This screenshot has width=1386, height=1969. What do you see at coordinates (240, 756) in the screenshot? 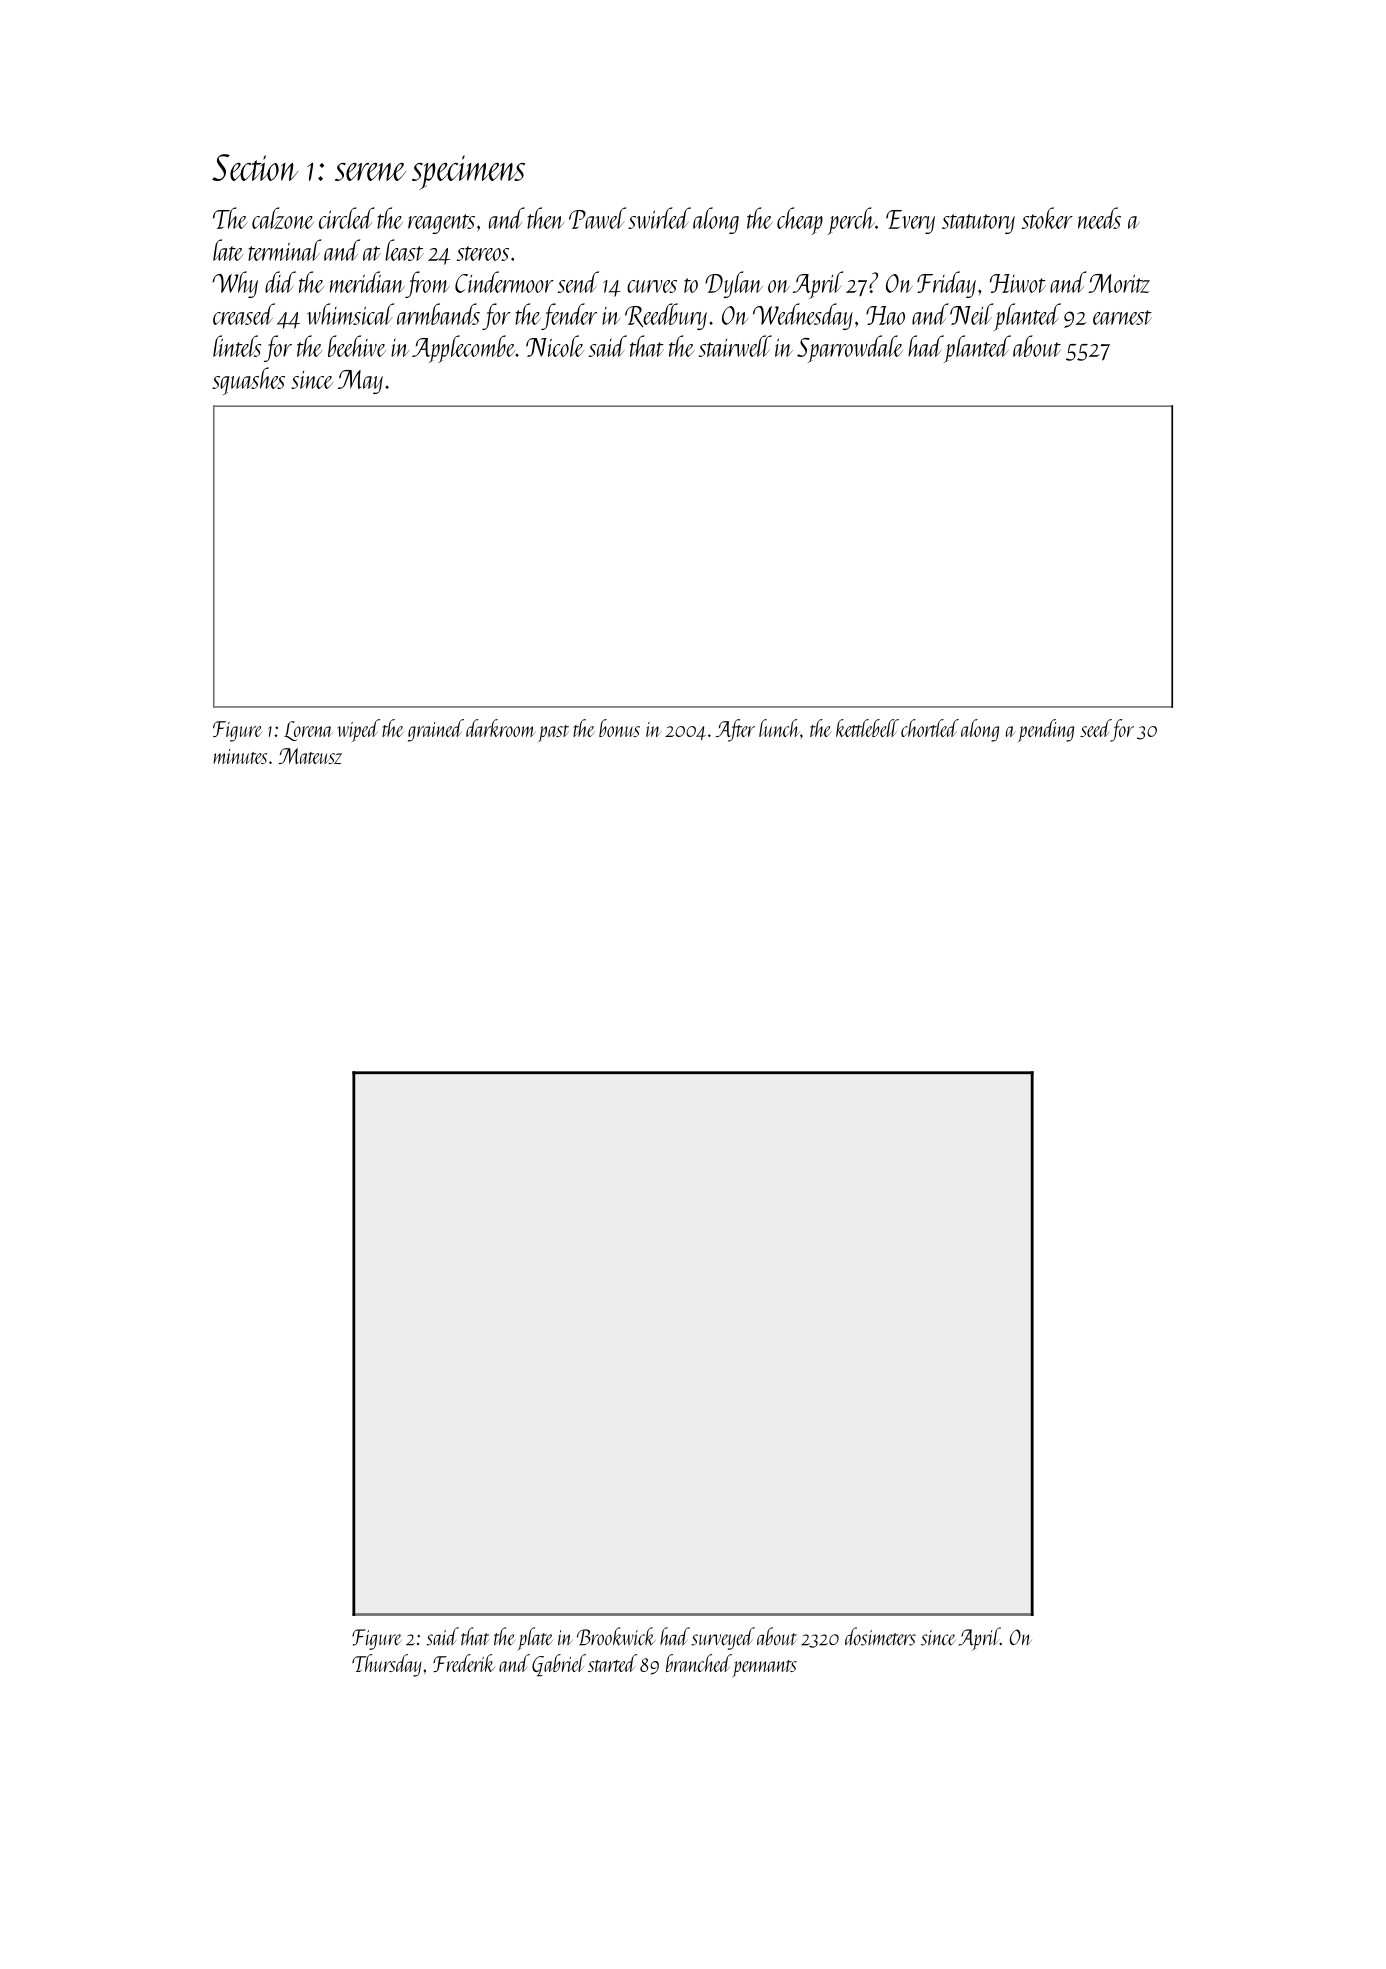
I see `minutes` at bounding box center [240, 756].
